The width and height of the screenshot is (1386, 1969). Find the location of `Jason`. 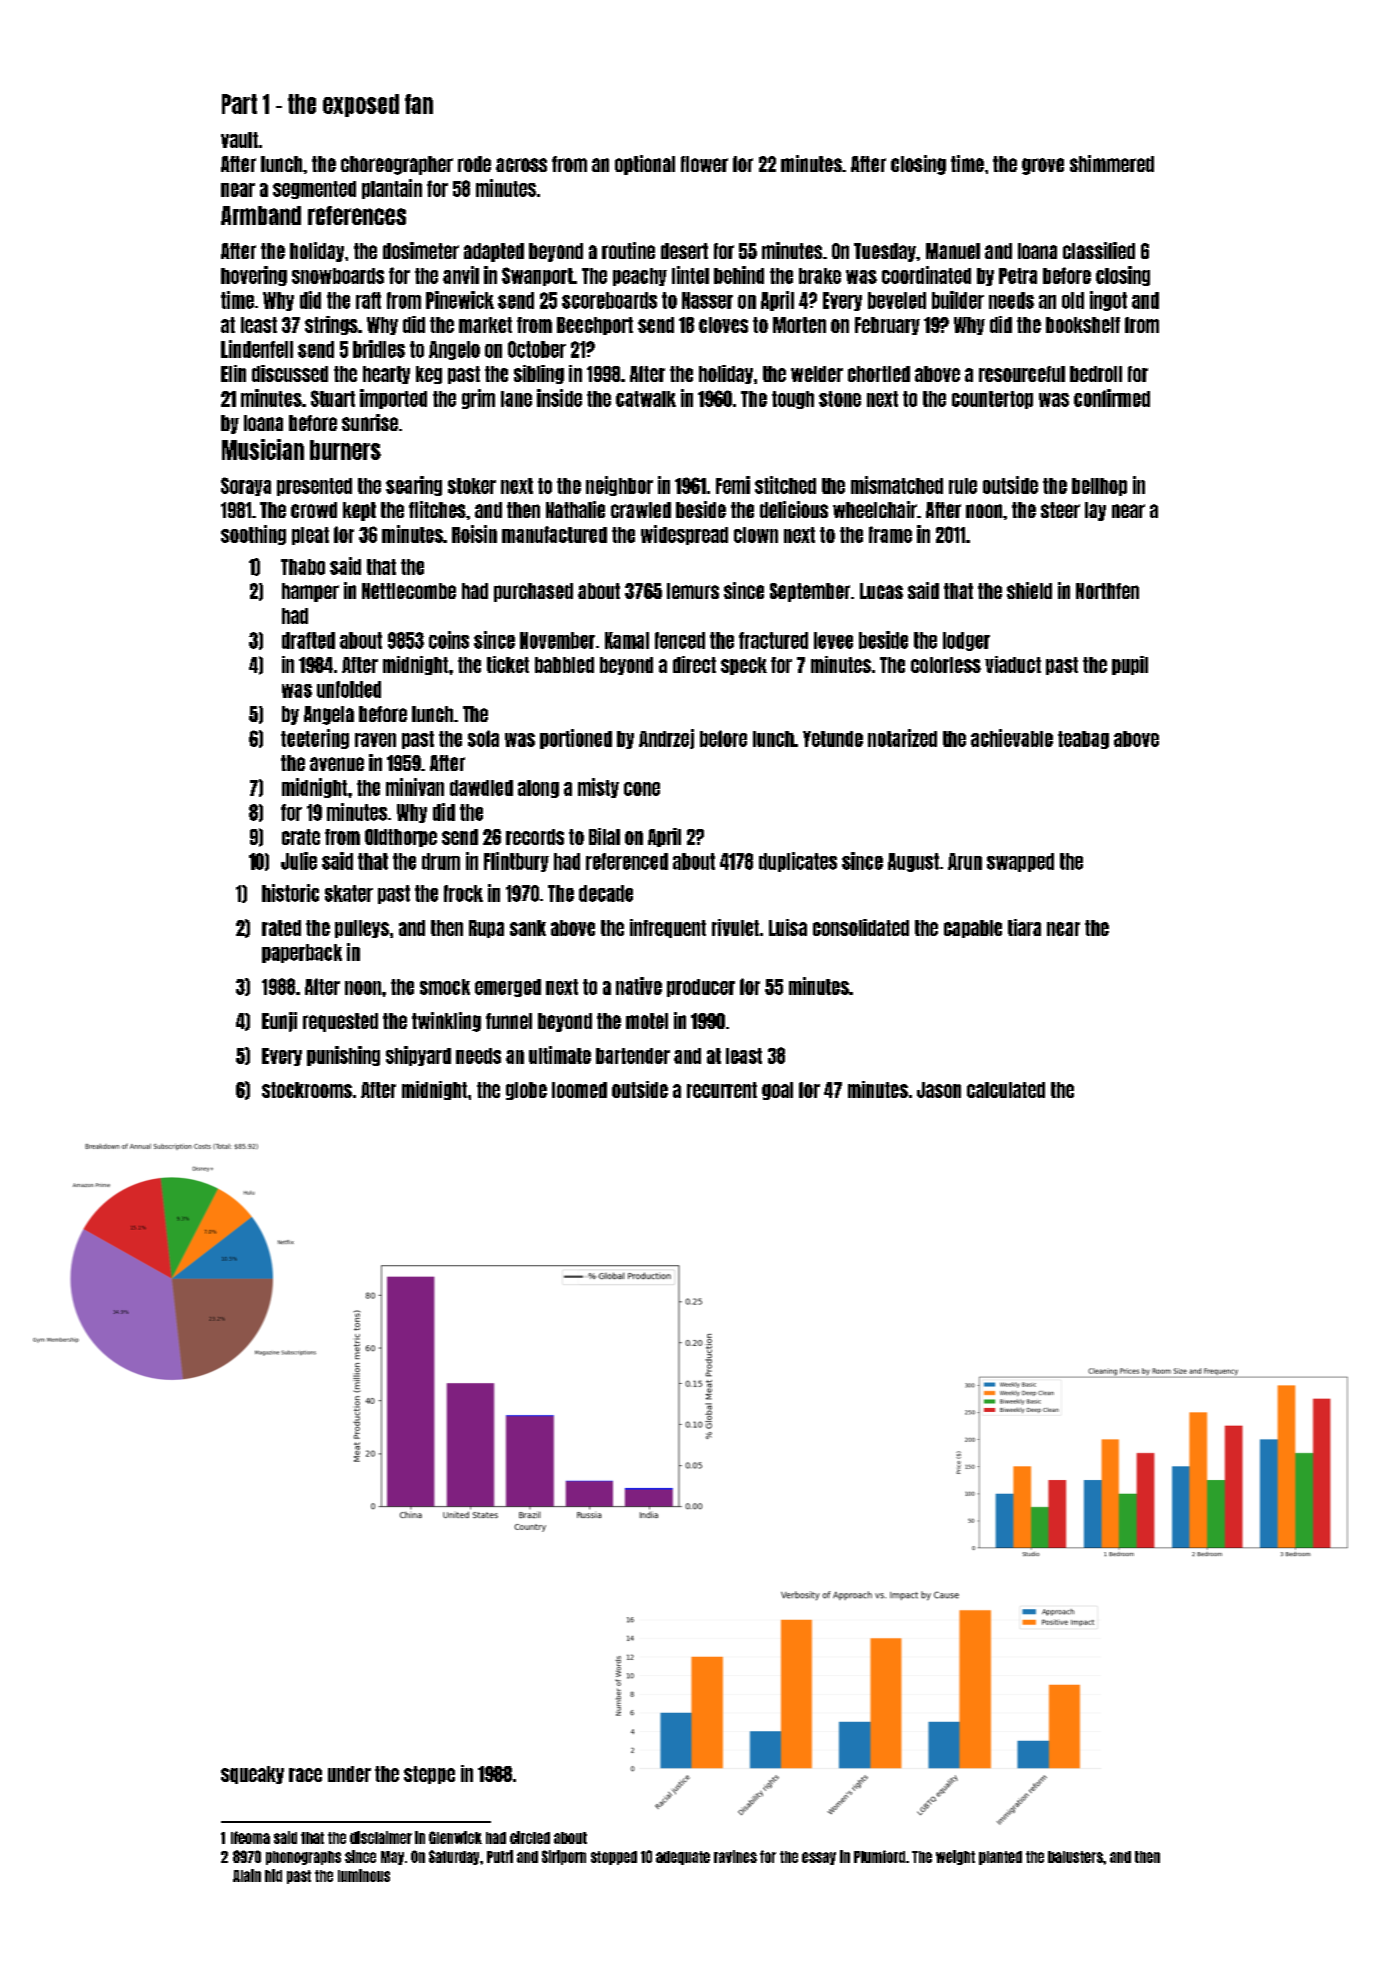

Jason is located at coordinates (939, 1090).
